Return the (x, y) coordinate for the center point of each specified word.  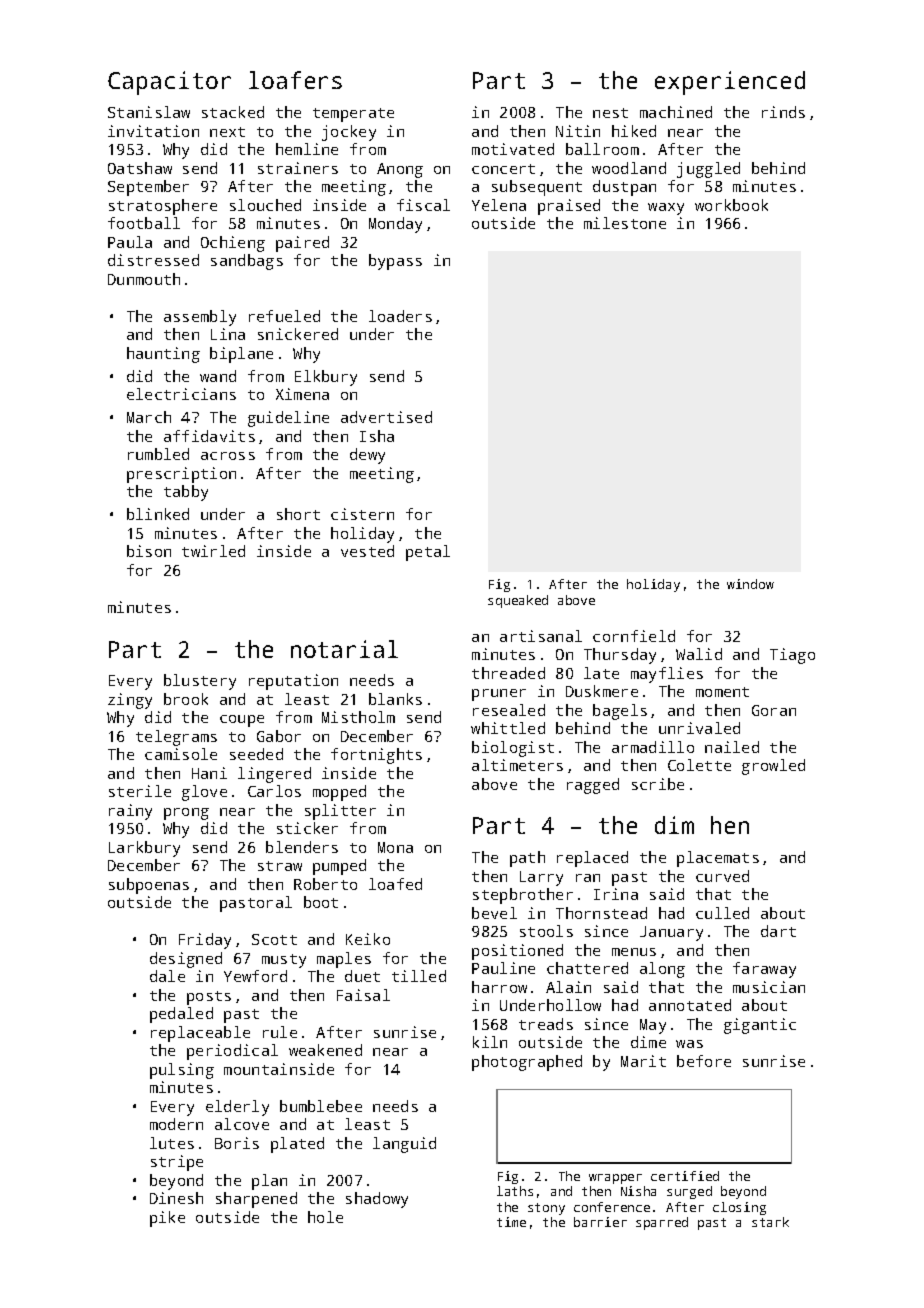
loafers (295, 80)
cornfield (634, 636)
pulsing (182, 1071)
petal (428, 553)
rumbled (158, 454)
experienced (730, 83)
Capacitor (169, 83)
